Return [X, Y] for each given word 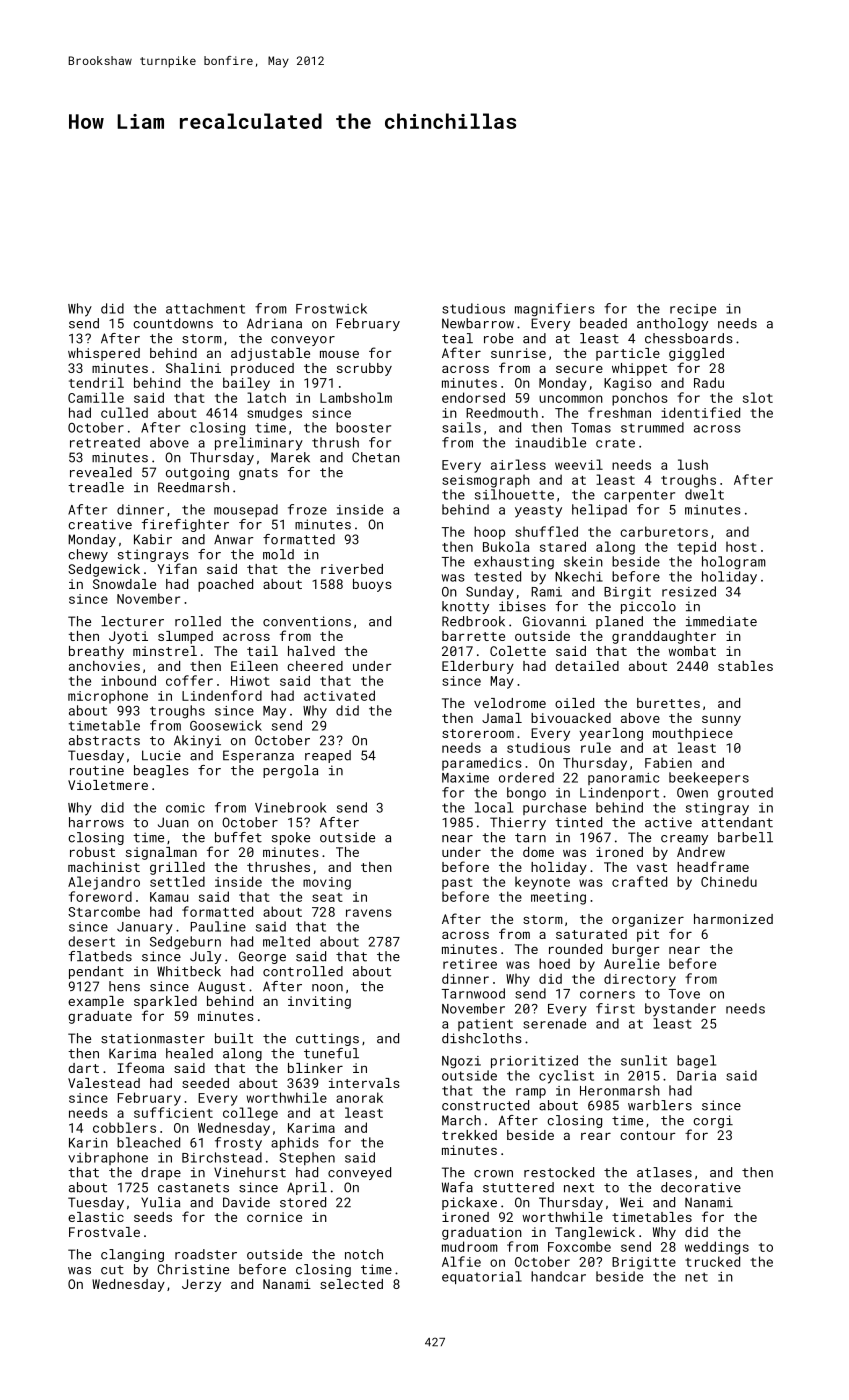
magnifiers [555, 310]
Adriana [274, 323]
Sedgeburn [185, 943]
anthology [672, 324]
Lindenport [619, 793]
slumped [185, 637]
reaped [328, 756]
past [457, 884]
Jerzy [201, 1285]
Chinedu [729, 881]
